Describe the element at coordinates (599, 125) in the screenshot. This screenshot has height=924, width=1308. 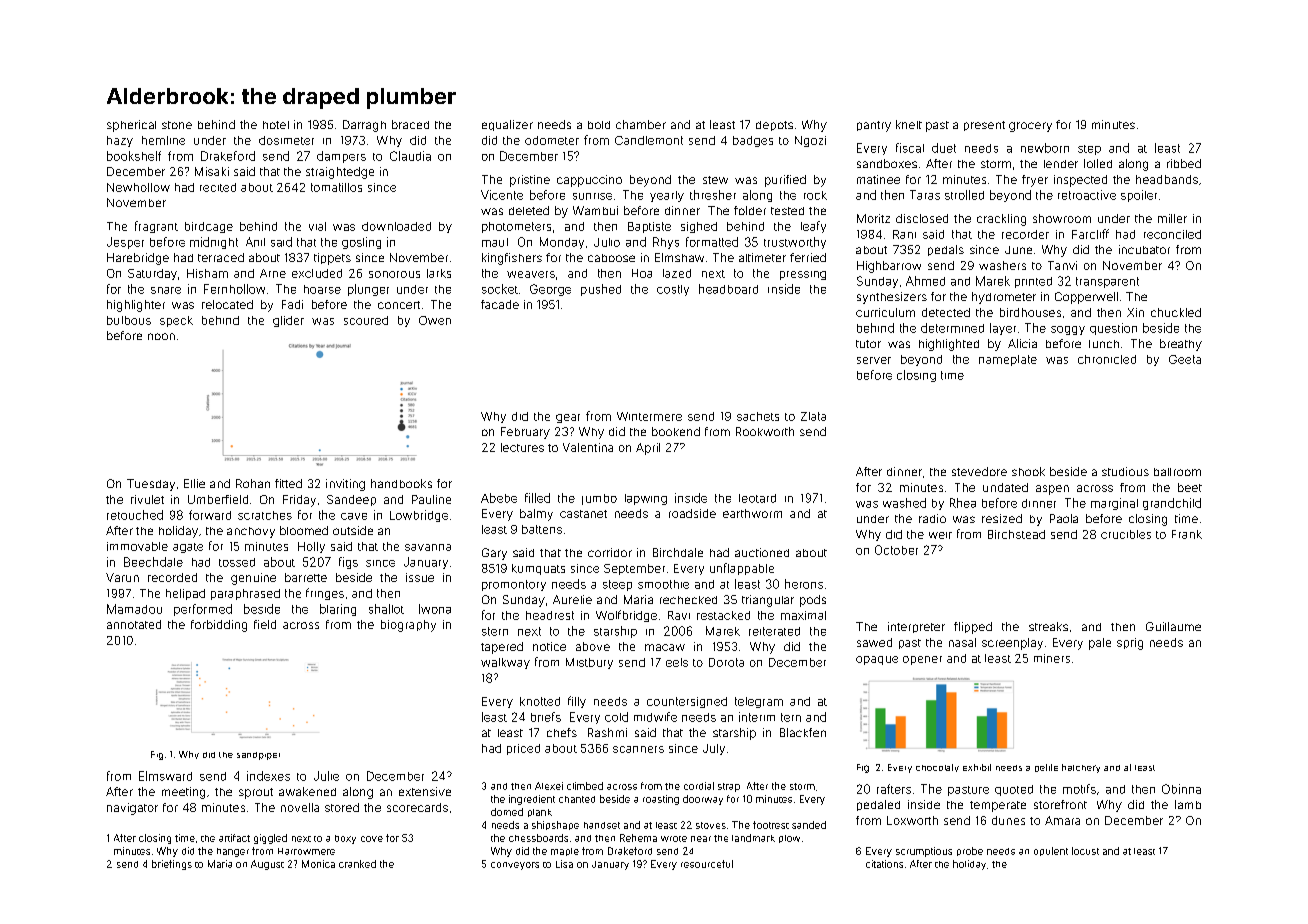
I see `bold` at that location.
